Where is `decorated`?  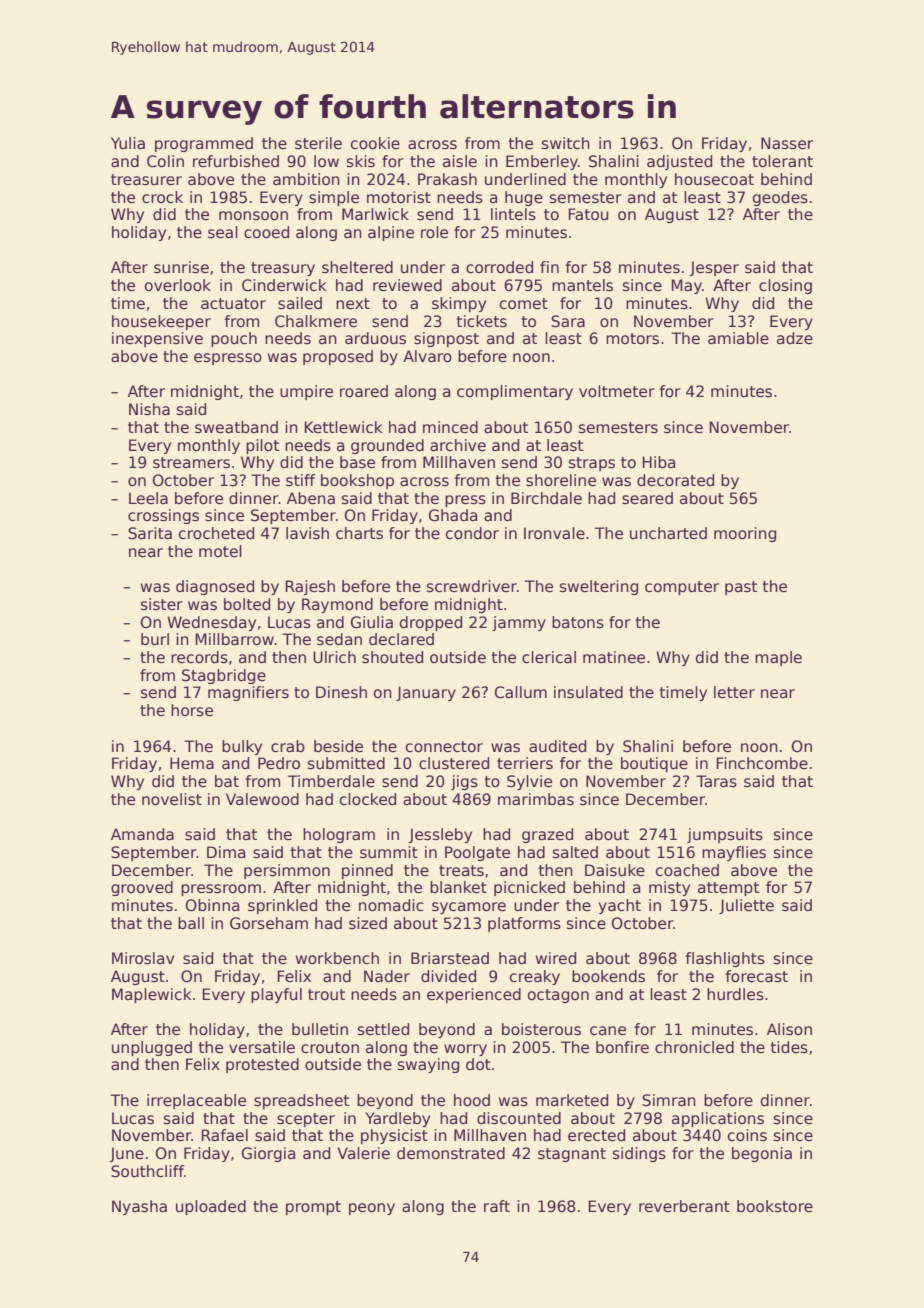
decorated is located at coordinates (675, 480).
